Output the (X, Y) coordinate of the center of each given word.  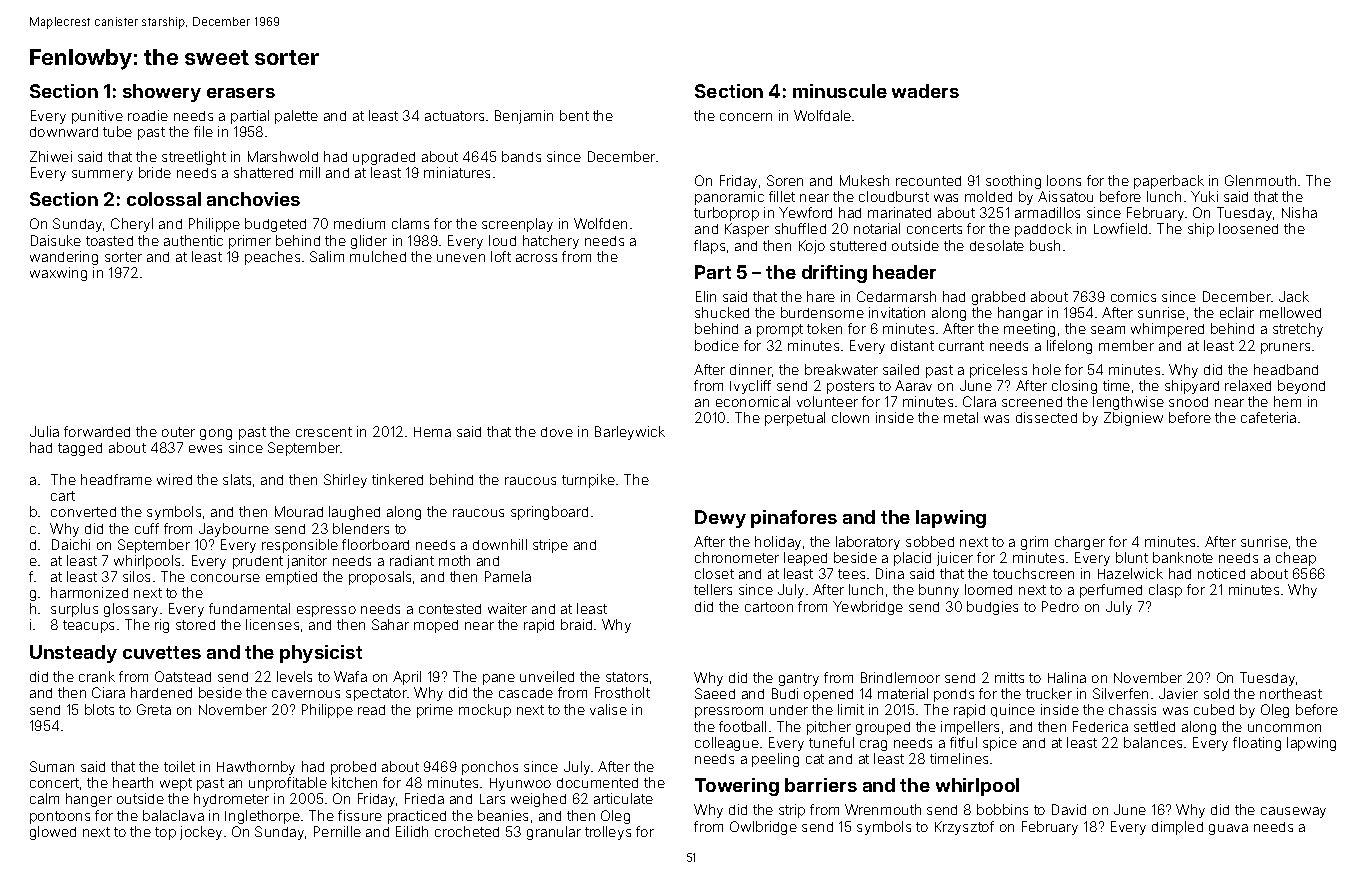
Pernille (337, 831)
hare (821, 296)
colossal (164, 199)
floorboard (375, 544)
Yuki (1204, 196)
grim (1034, 543)
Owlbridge (763, 828)
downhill (500, 544)
